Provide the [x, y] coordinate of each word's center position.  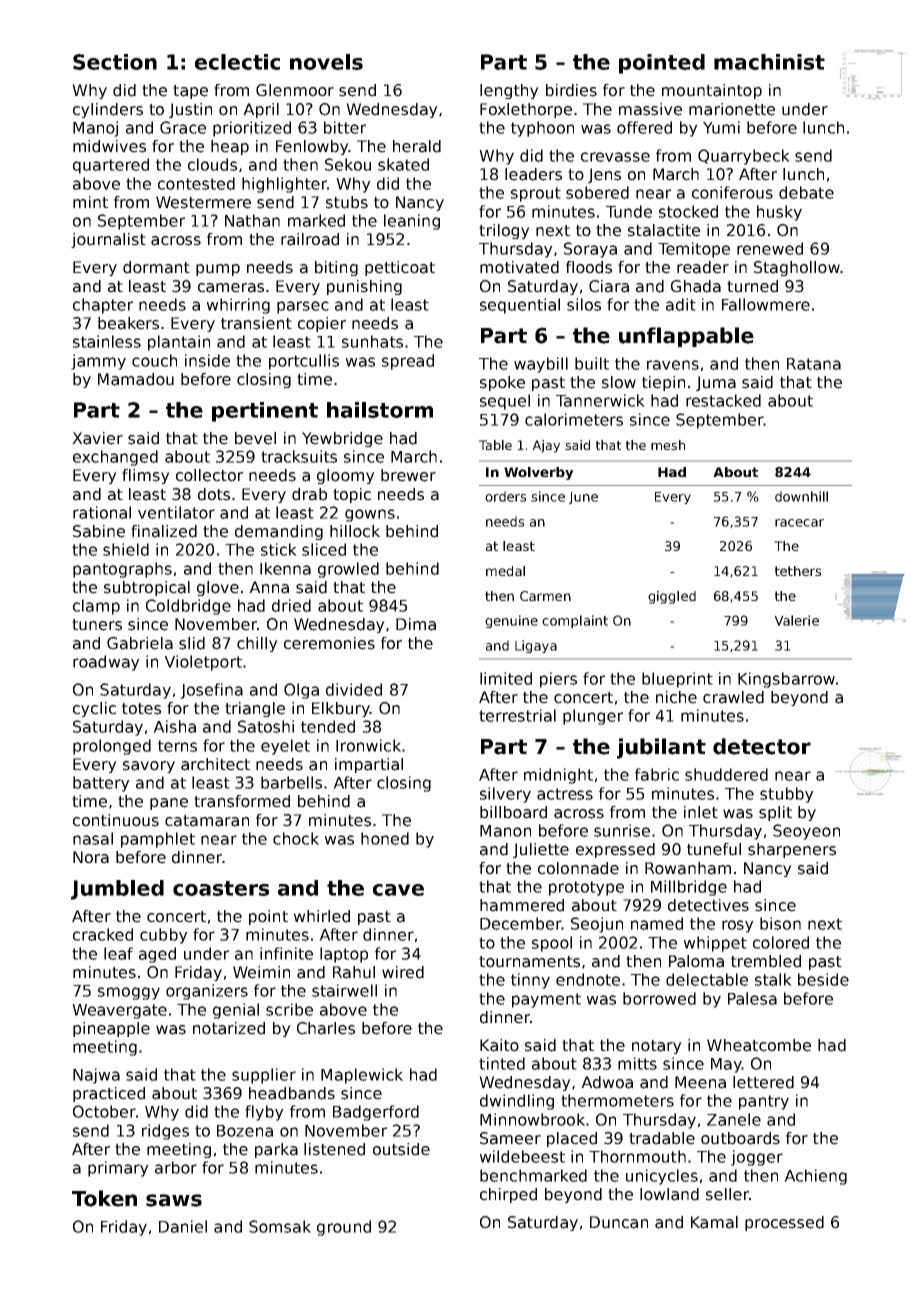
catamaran [207, 821]
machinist [769, 62]
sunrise [622, 830]
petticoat [400, 268]
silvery [505, 795]
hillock [355, 531]
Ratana [814, 364]
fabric [657, 774]
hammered [522, 905]
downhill [801, 496]
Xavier [97, 438]
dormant [156, 267]
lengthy [509, 91]
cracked [103, 934]
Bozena [245, 1131]
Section [115, 62]
